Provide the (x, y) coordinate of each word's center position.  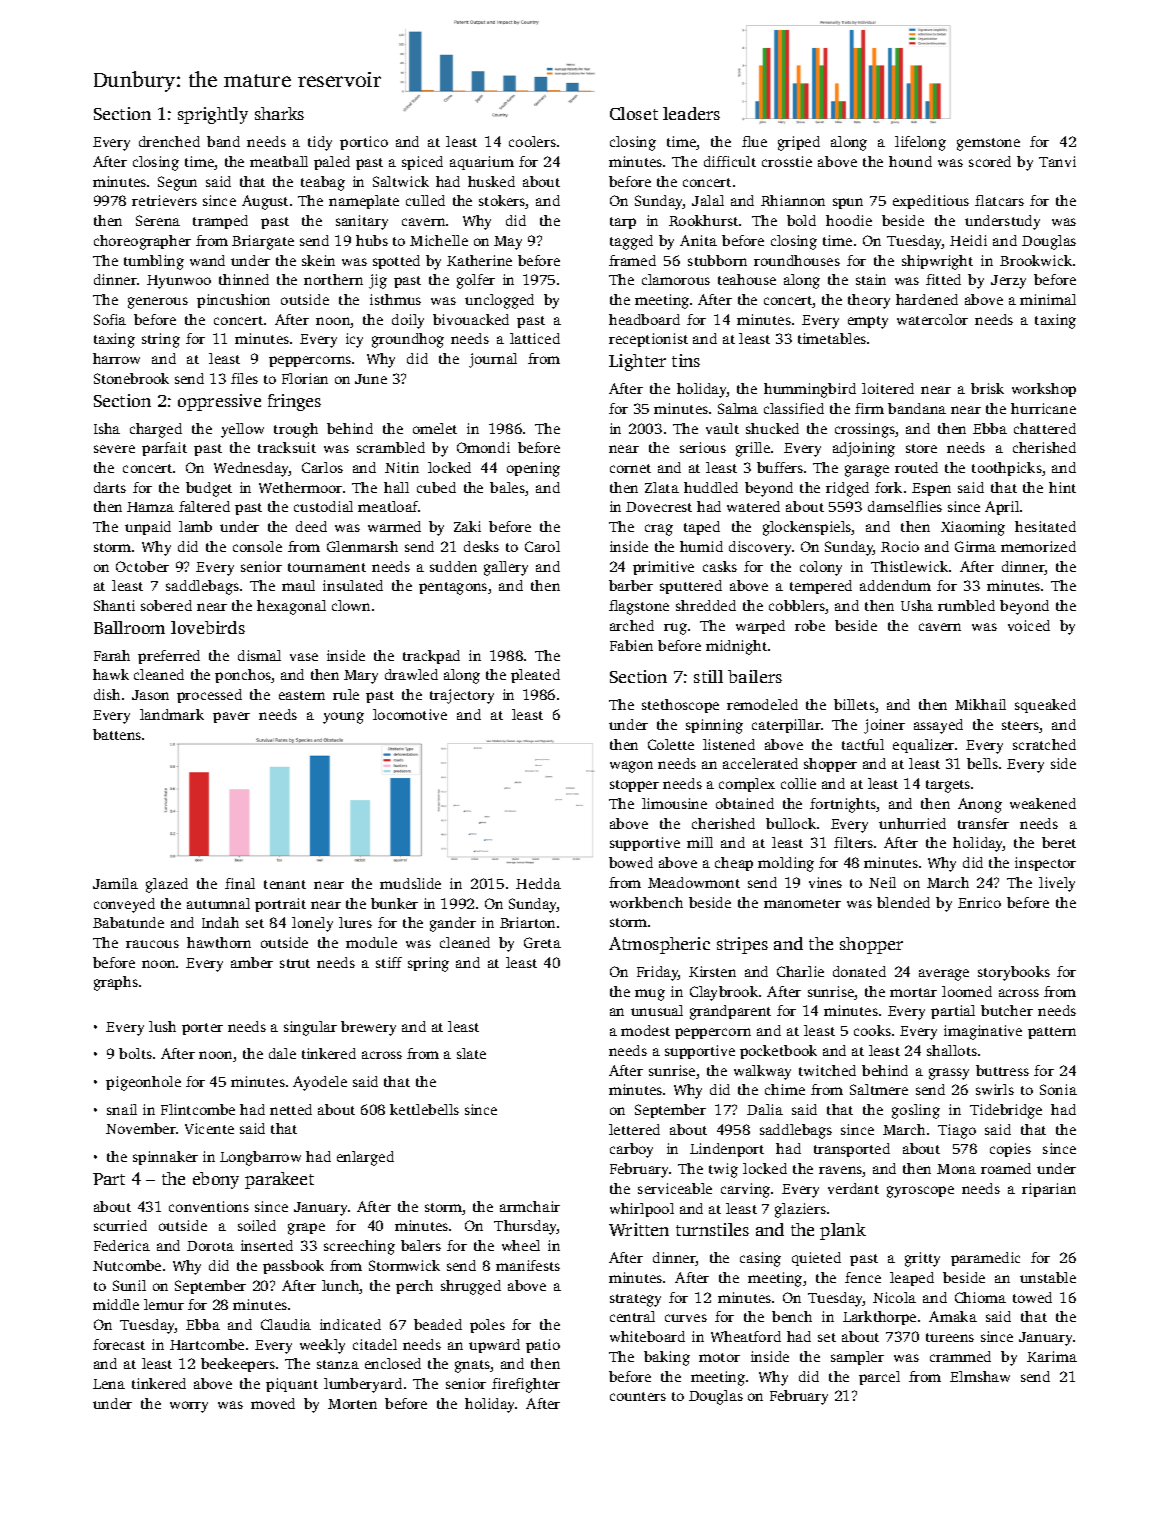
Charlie (800, 971)
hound (910, 161)
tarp (623, 223)
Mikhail (980, 704)
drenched (169, 141)
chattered (1045, 428)
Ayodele (320, 1083)
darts (110, 487)
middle (116, 1304)
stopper (634, 786)
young (343, 718)
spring (428, 964)
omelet (435, 428)
